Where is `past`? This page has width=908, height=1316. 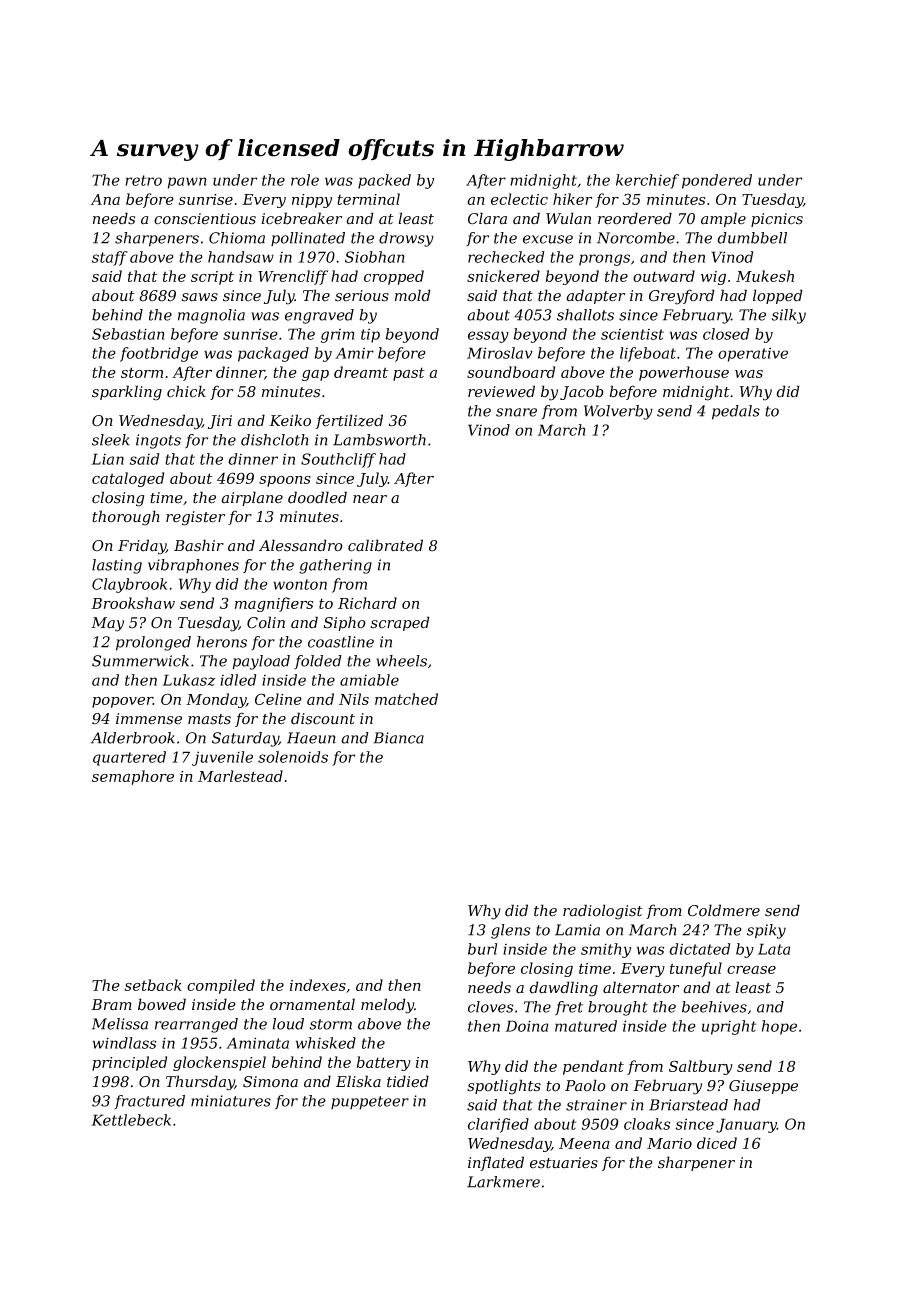 past is located at coordinates (409, 374).
